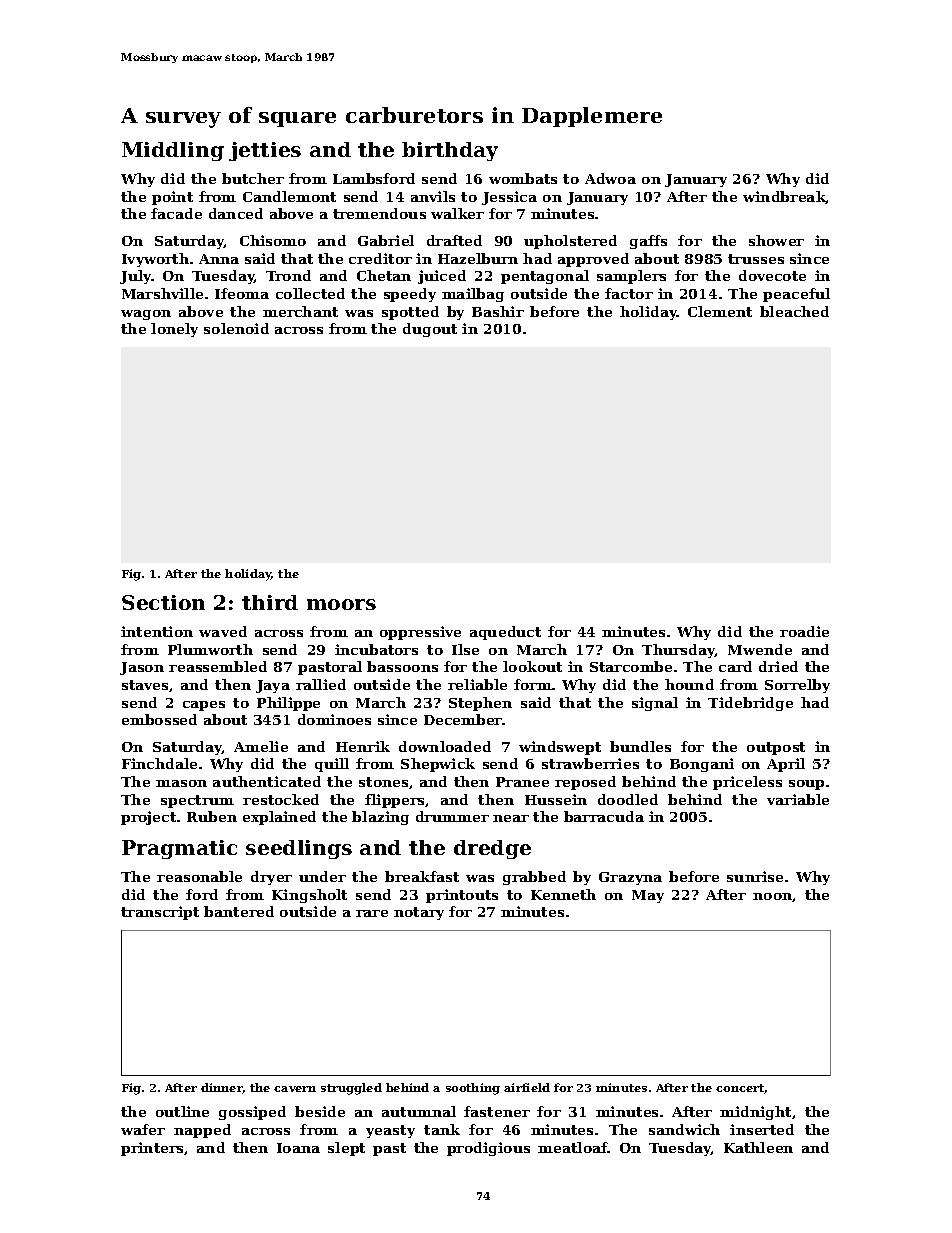 This screenshot has height=1233, width=952. What do you see at coordinates (480, 704) in the screenshot?
I see `Stephen` at bounding box center [480, 704].
